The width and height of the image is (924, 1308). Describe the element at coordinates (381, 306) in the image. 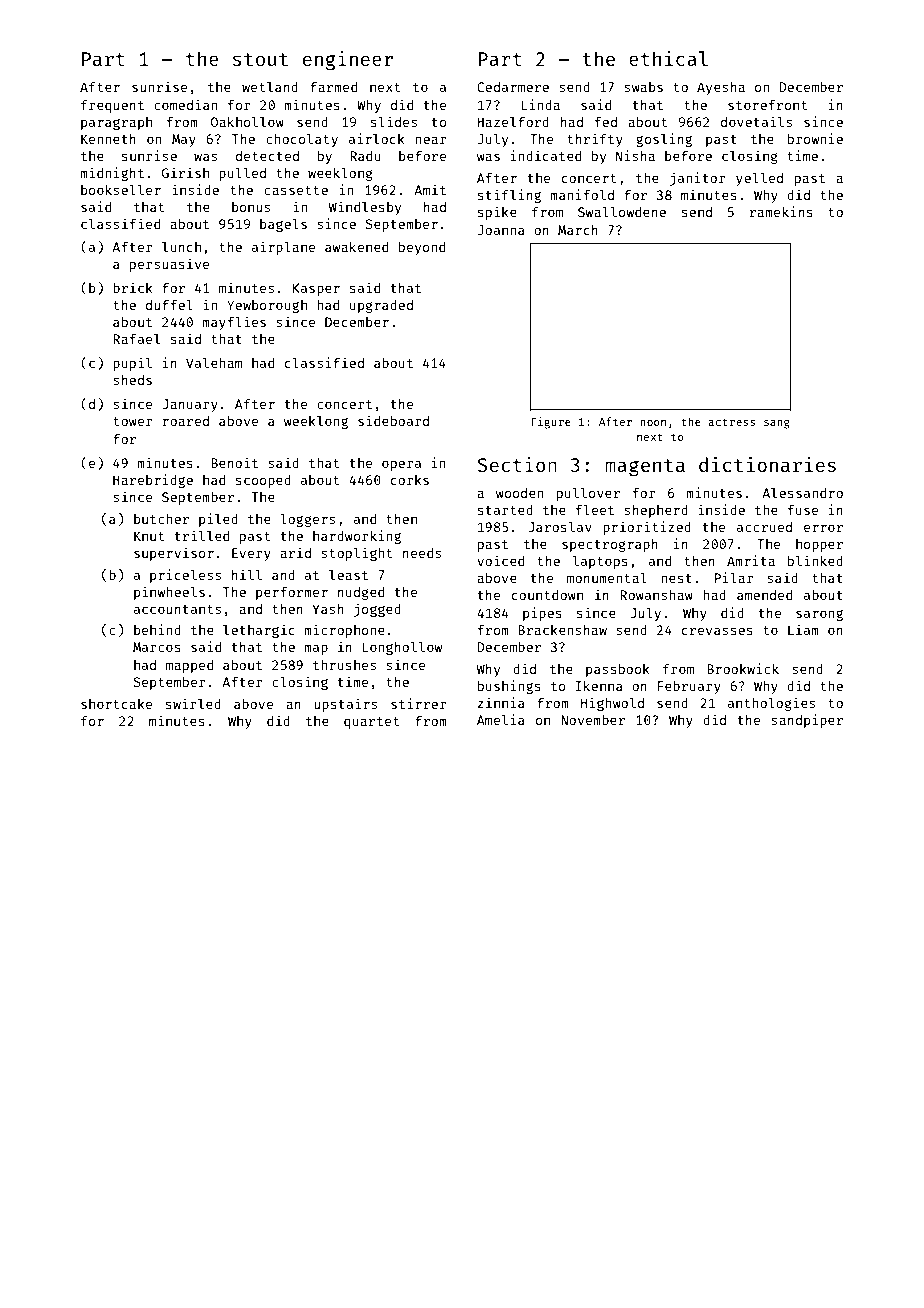

I see `upgraded` at that location.
